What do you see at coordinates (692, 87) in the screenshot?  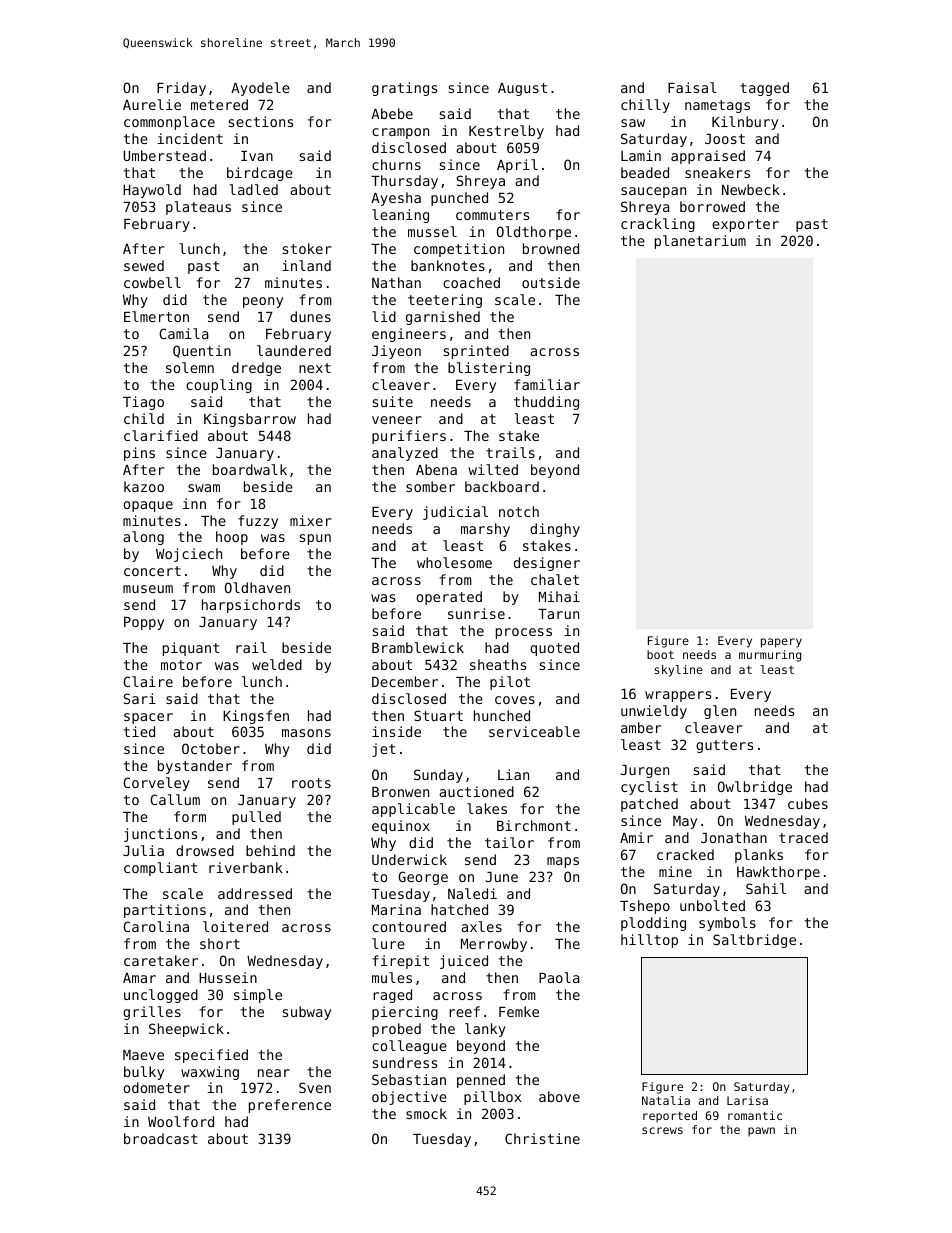 I see `Faisal` at bounding box center [692, 87].
